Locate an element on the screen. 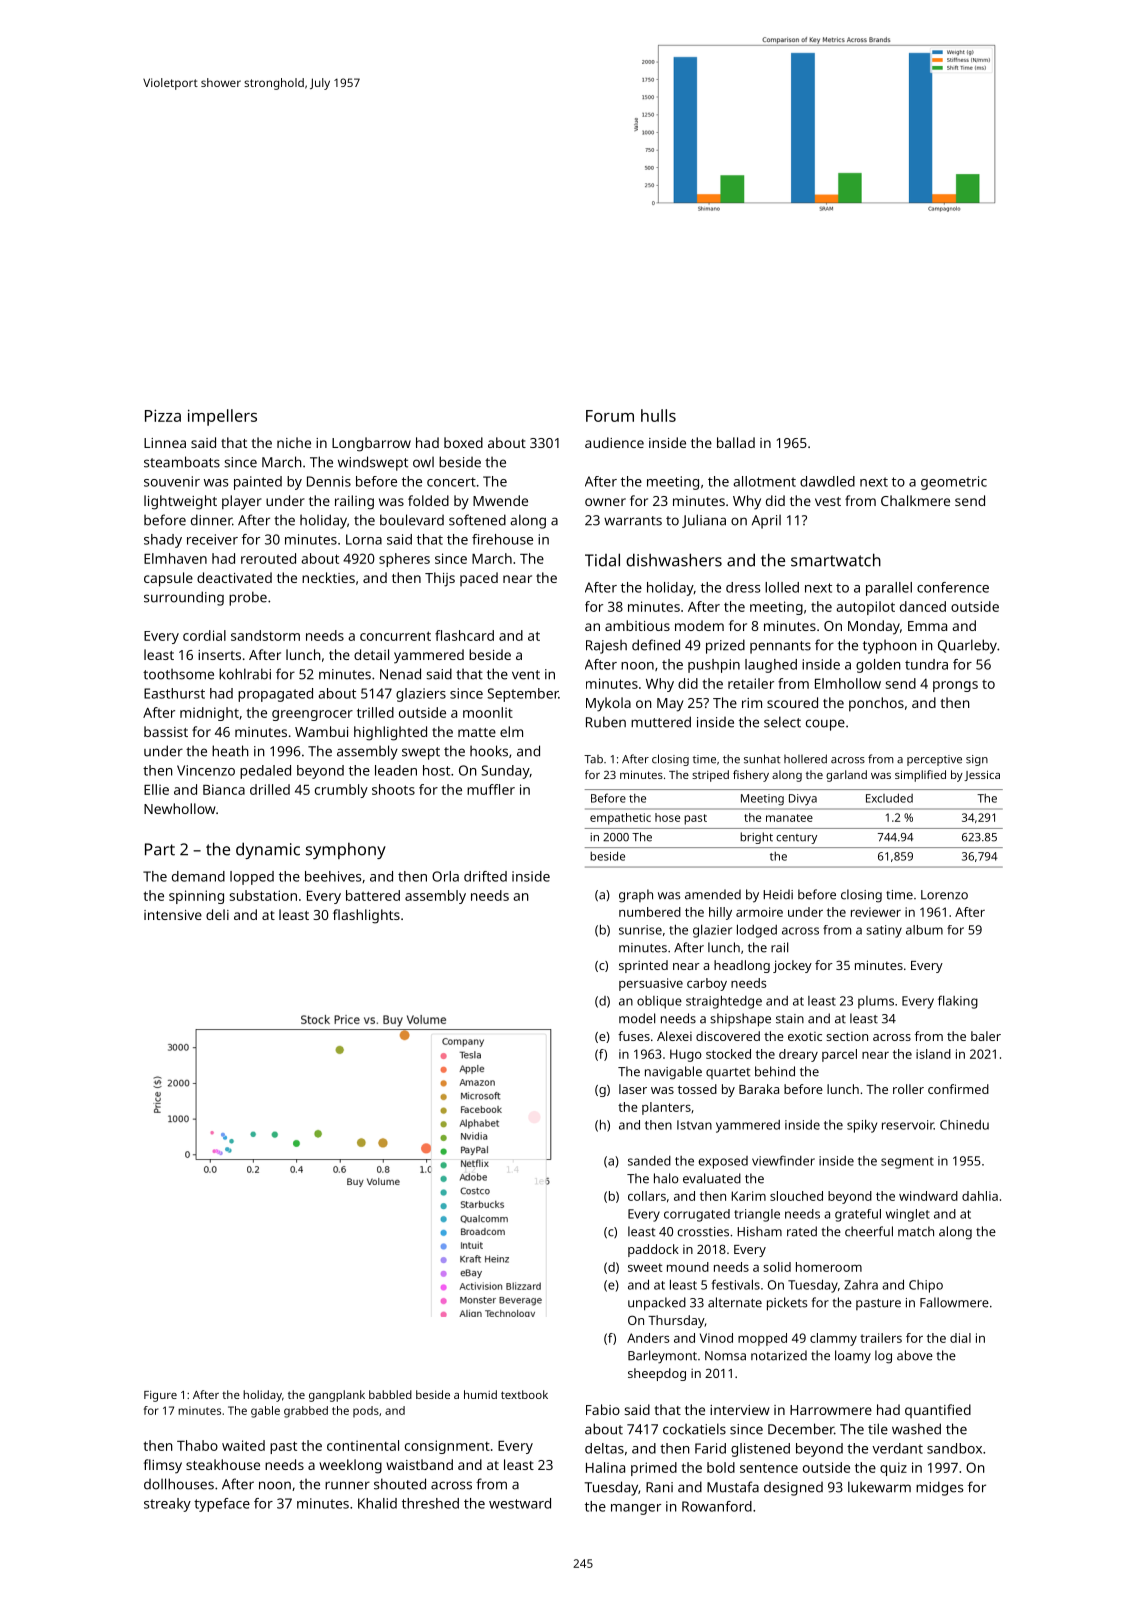 Image resolution: width=1146 pixels, height=1621 pixels. ballad is located at coordinates (736, 442).
